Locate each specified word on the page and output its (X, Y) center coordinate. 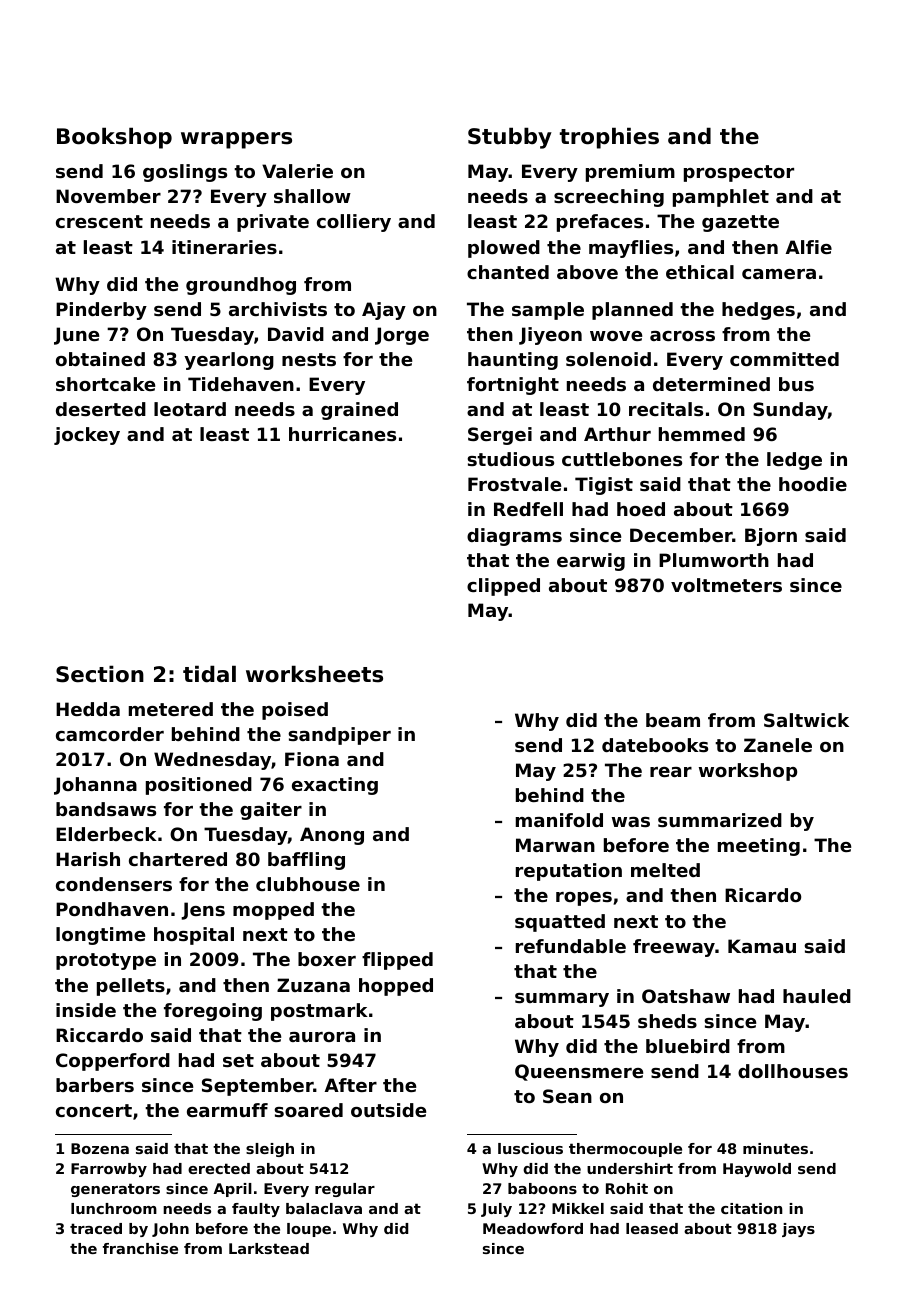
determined (711, 384)
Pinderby (101, 311)
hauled (817, 996)
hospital (194, 936)
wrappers (236, 140)
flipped (397, 961)
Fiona (312, 759)
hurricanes (342, 434)
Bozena (100, 1148)
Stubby (510, 138)
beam (673, 720)
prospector (739, 173)
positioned (199, 786)
